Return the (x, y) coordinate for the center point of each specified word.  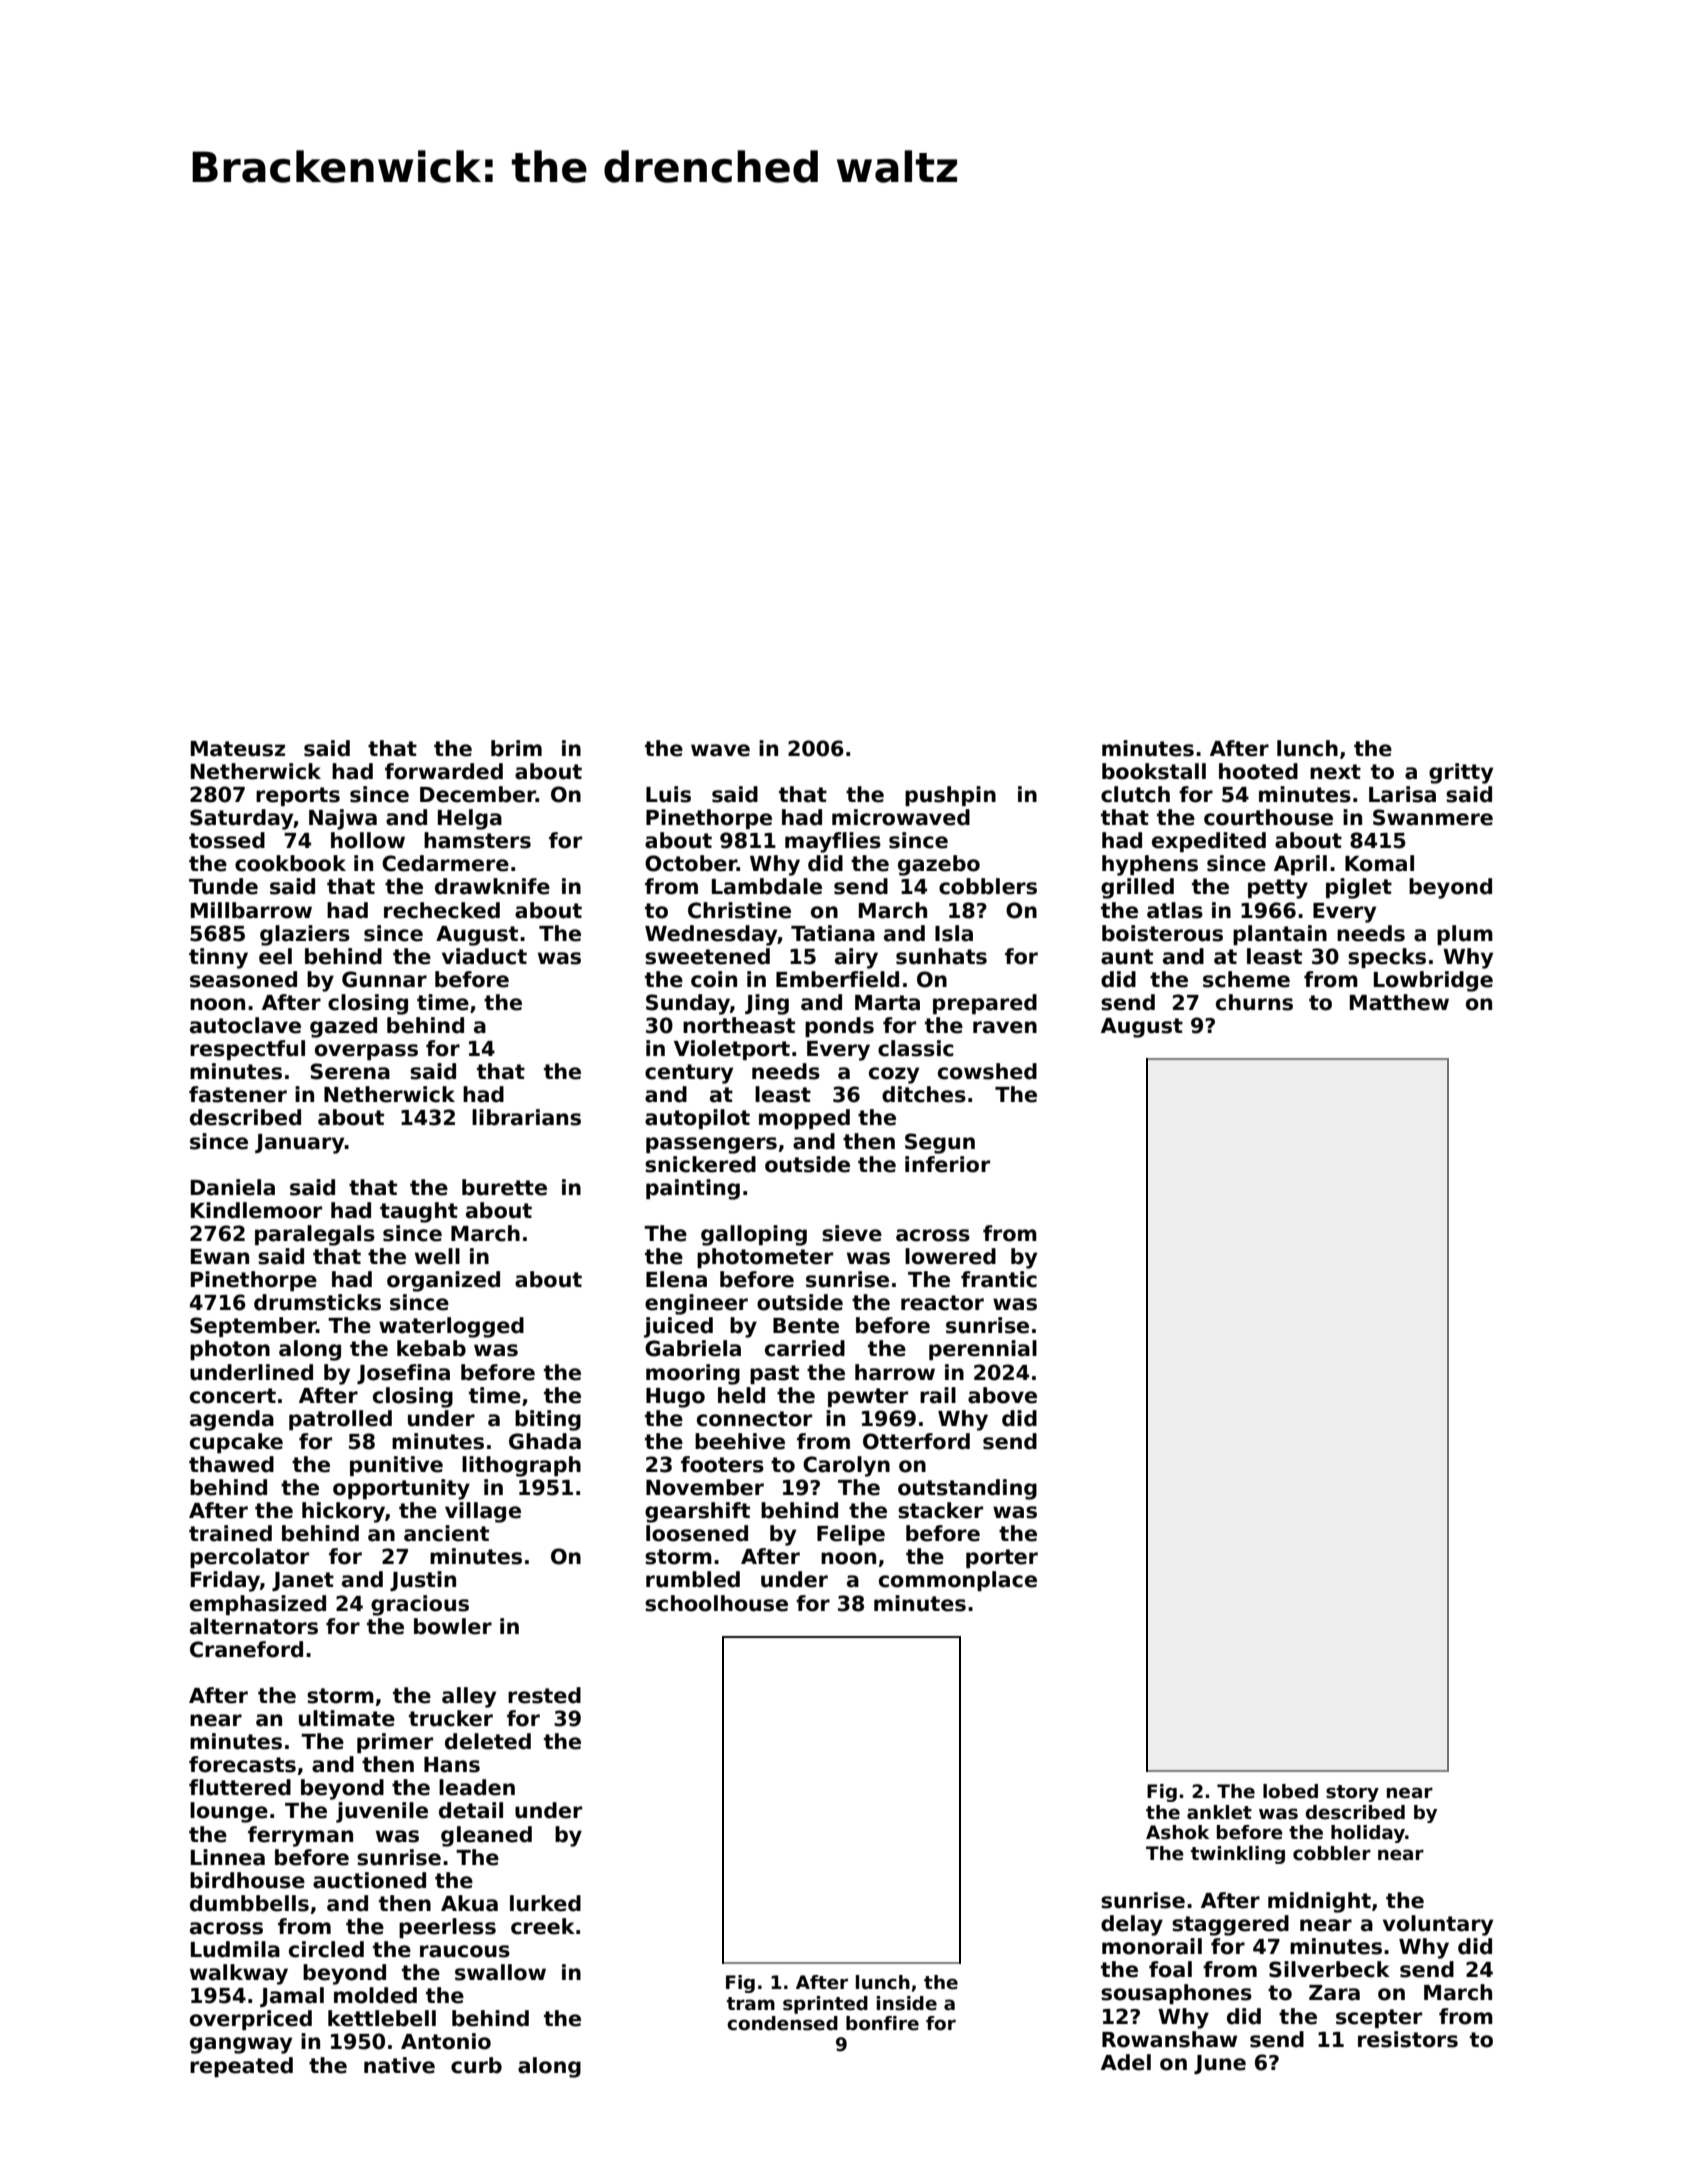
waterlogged (451, 1327)
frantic (999, 1279)
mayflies (833, 842)
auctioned (369, 1880)
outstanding (967, 1489)
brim (516, 748)
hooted (1258, 771)
